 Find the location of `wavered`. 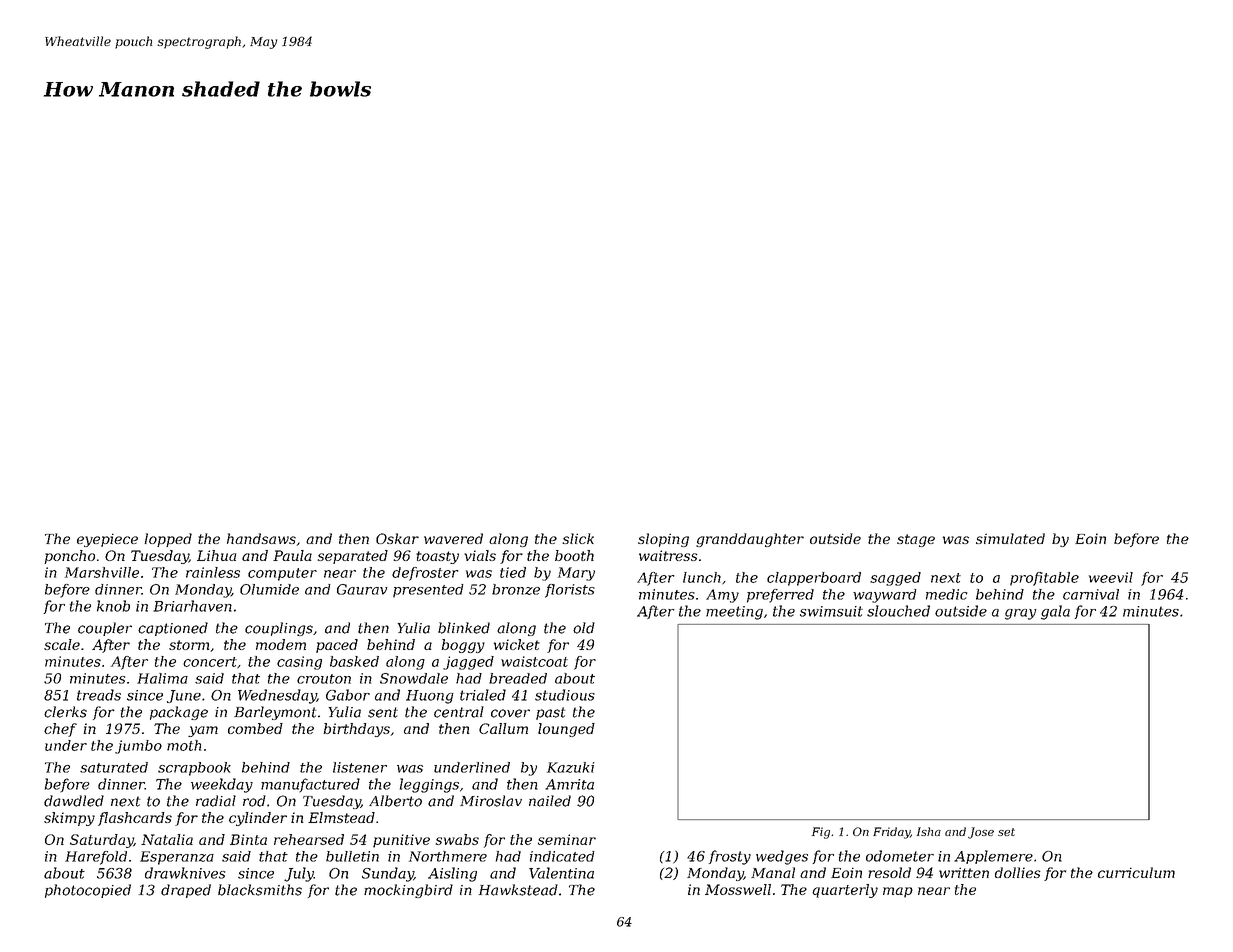

wavered is located at coordinates (453, 538).
